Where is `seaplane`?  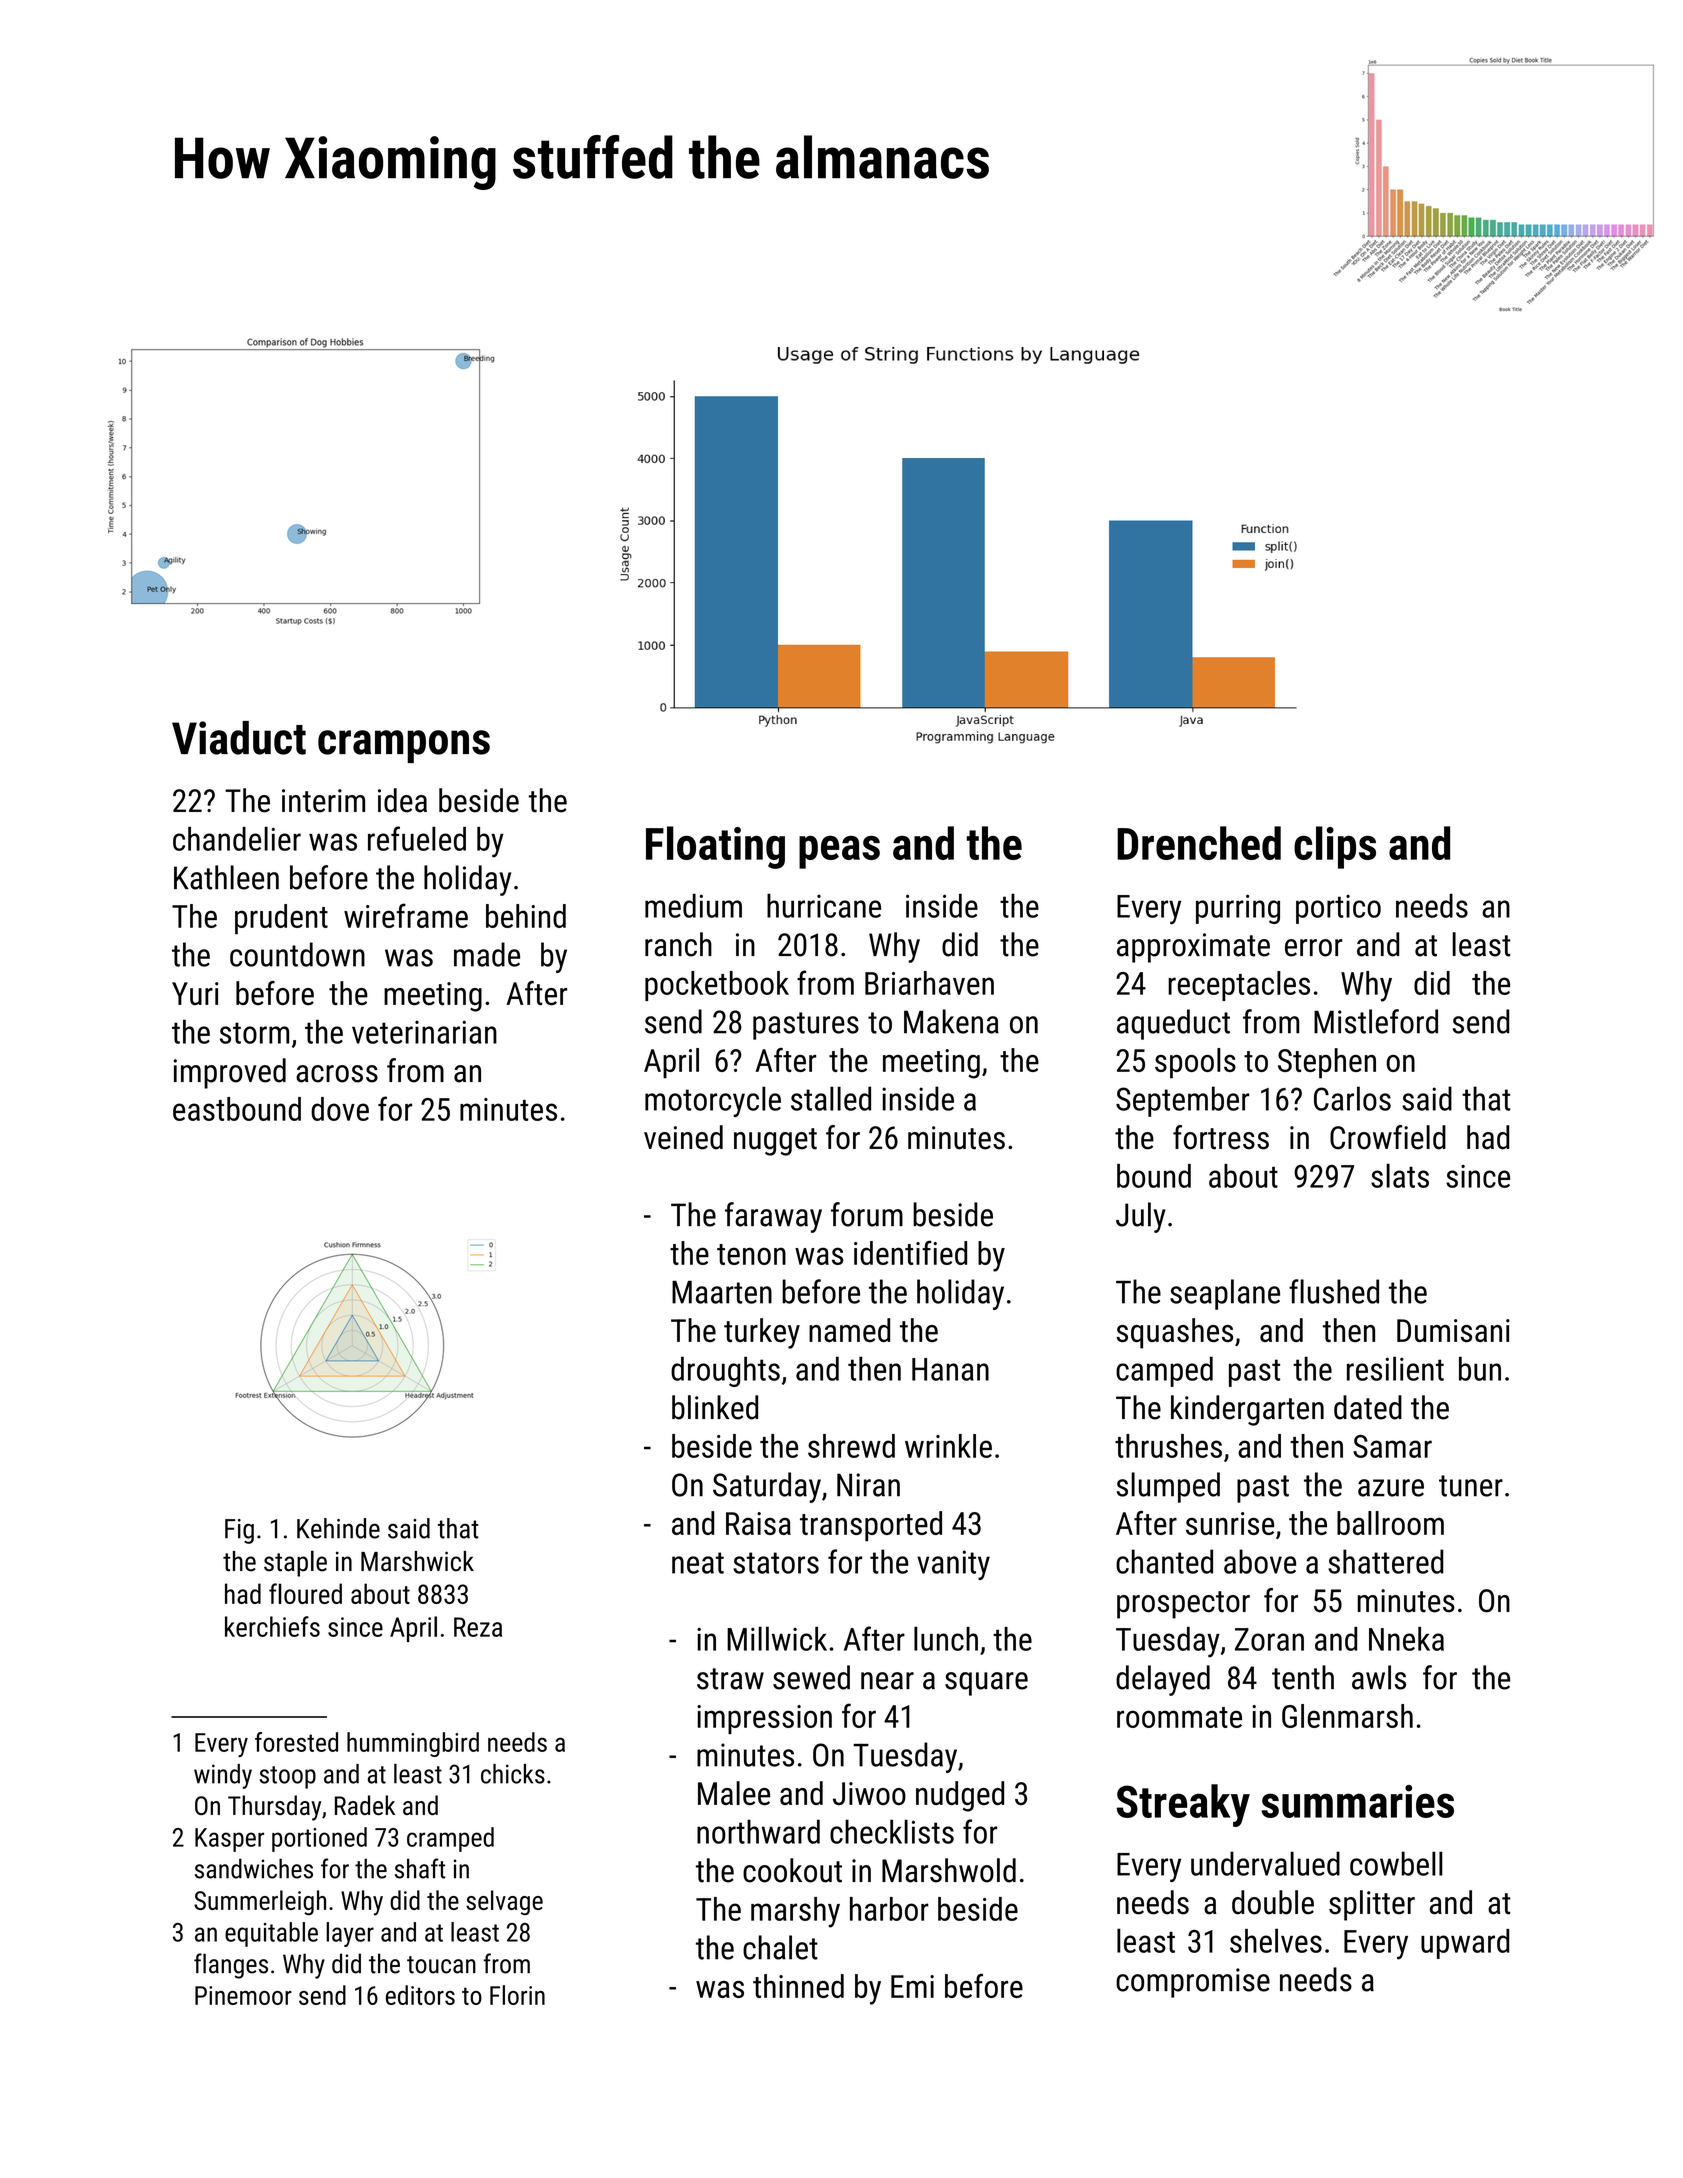 seaplane is located at coordinates (1225, 1294).
